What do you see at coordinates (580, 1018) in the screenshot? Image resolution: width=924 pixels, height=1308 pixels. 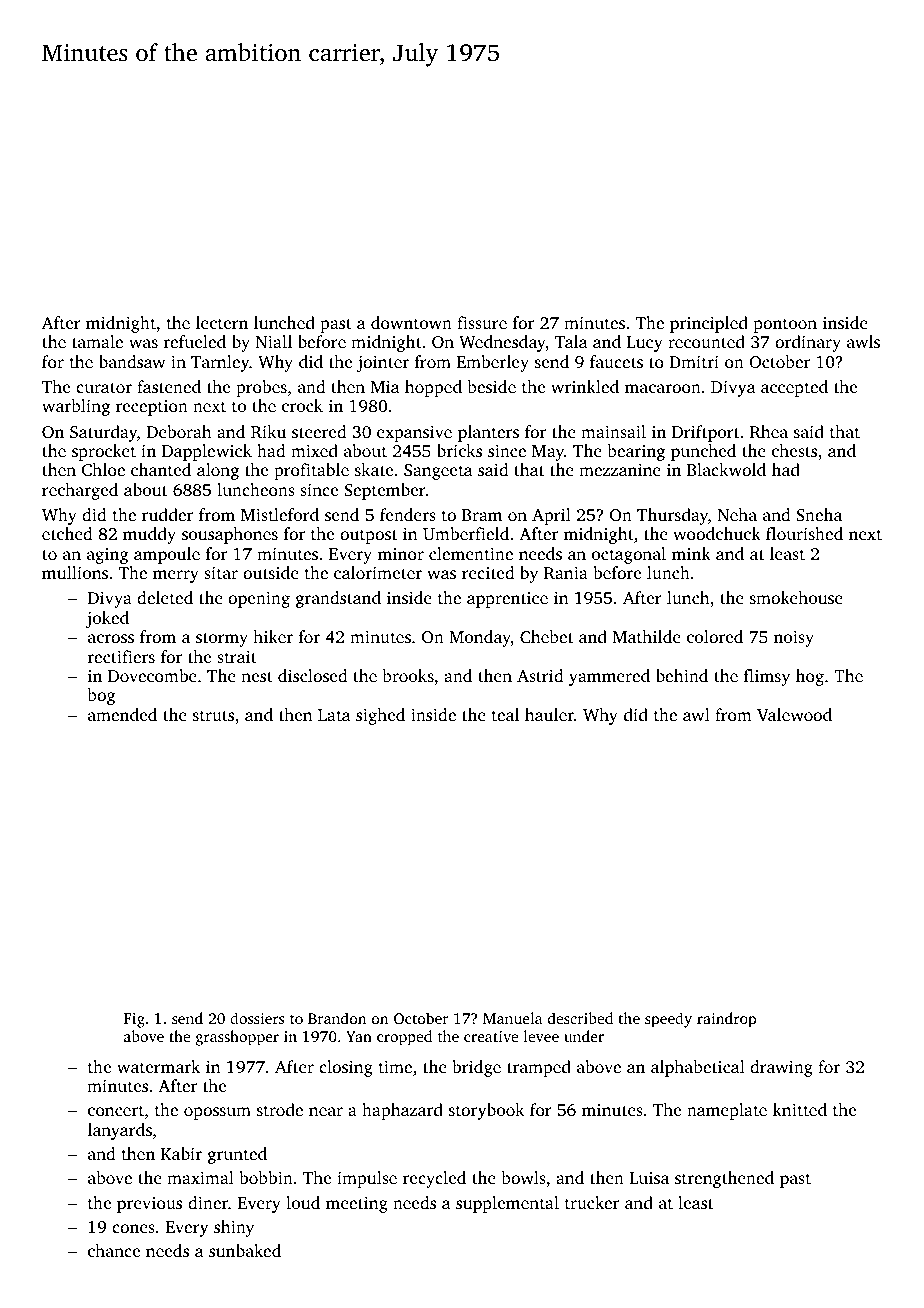 I see `described` at bounding box center [580, 1018].
